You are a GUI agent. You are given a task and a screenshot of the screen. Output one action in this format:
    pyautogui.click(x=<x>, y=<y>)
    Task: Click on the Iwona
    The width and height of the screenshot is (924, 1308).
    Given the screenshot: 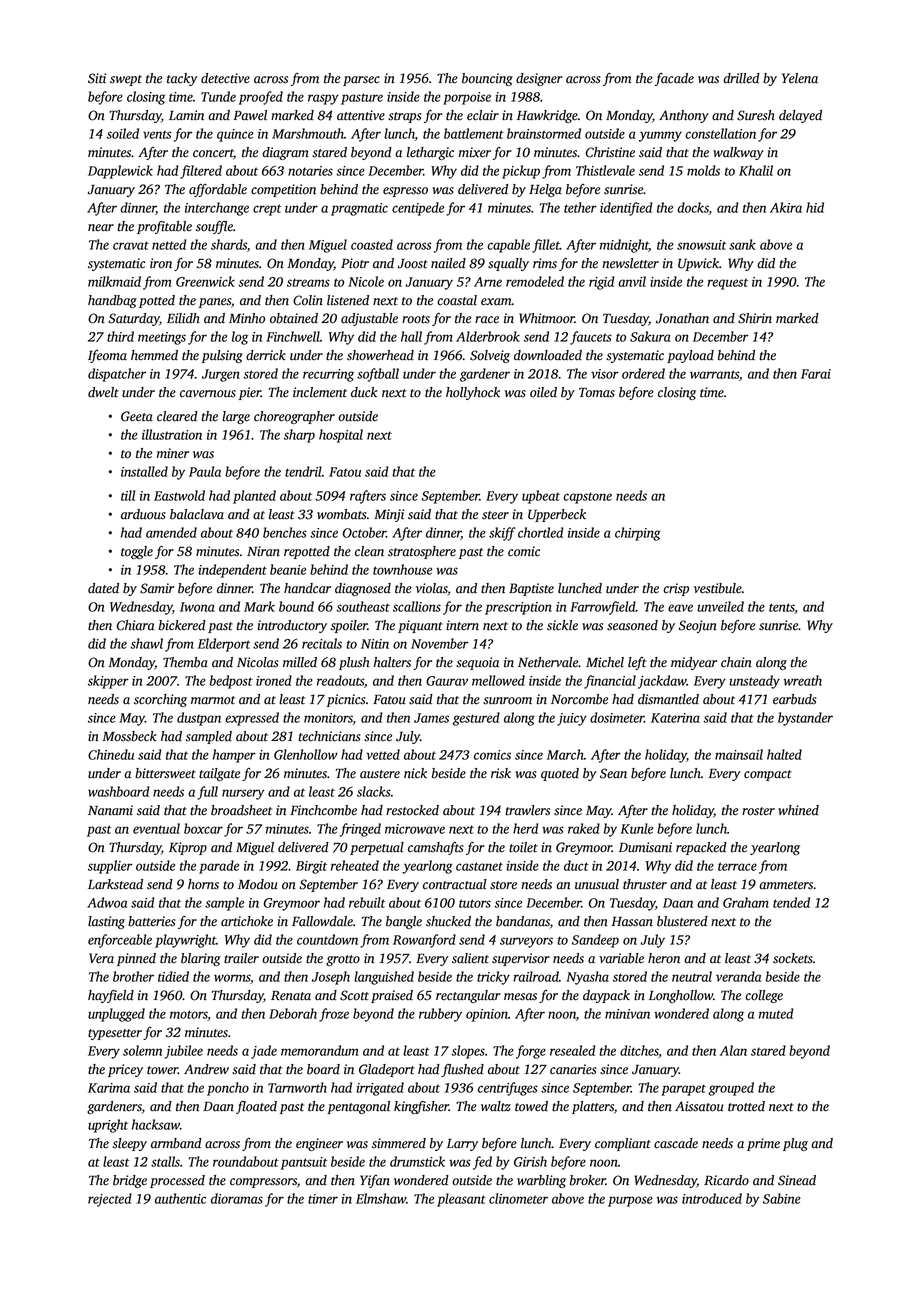 What is the action you would take?
    pyautogui.click(x=197, y=607)
